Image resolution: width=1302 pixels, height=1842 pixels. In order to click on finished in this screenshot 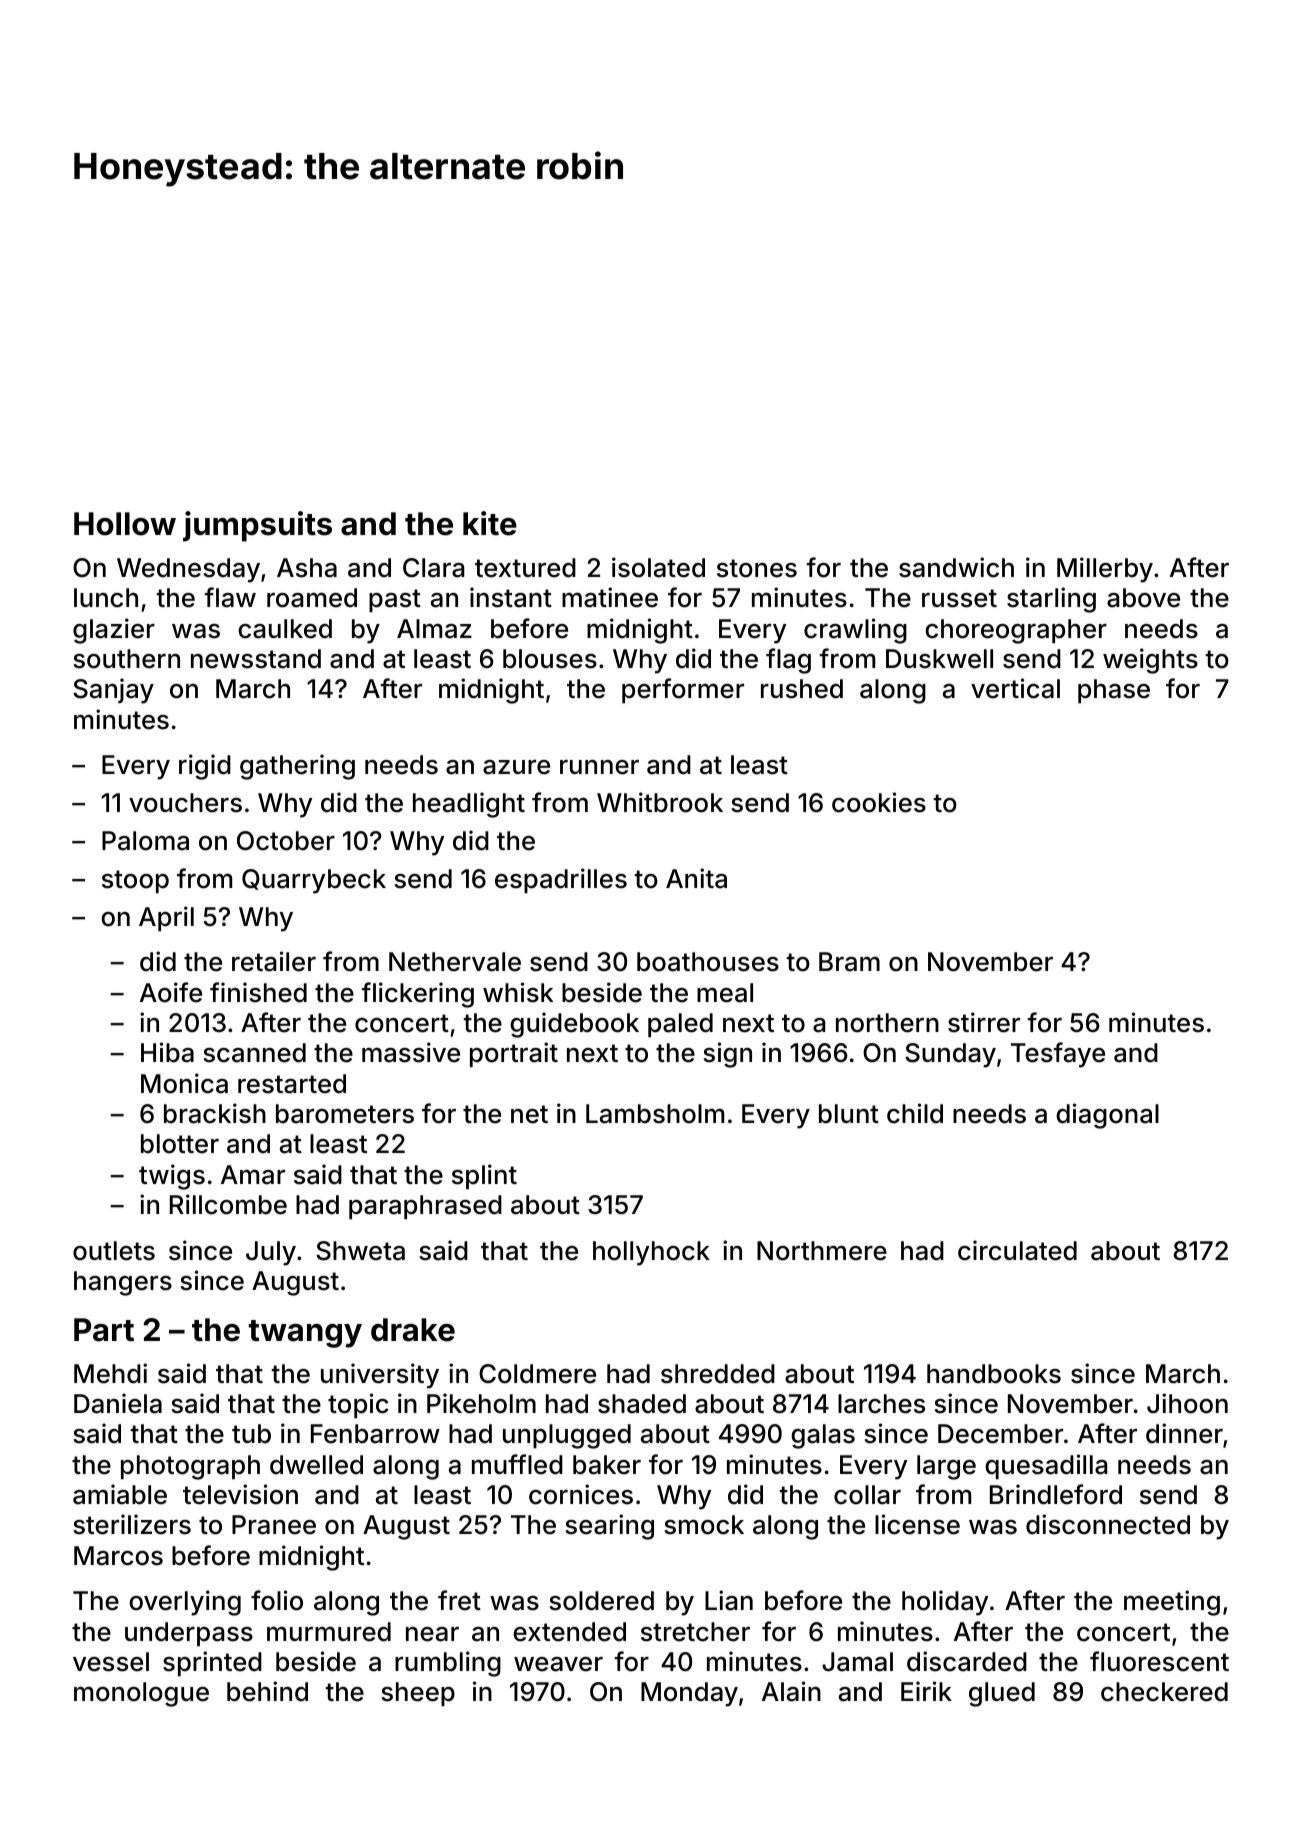, I will do `click(258, 992)`.
